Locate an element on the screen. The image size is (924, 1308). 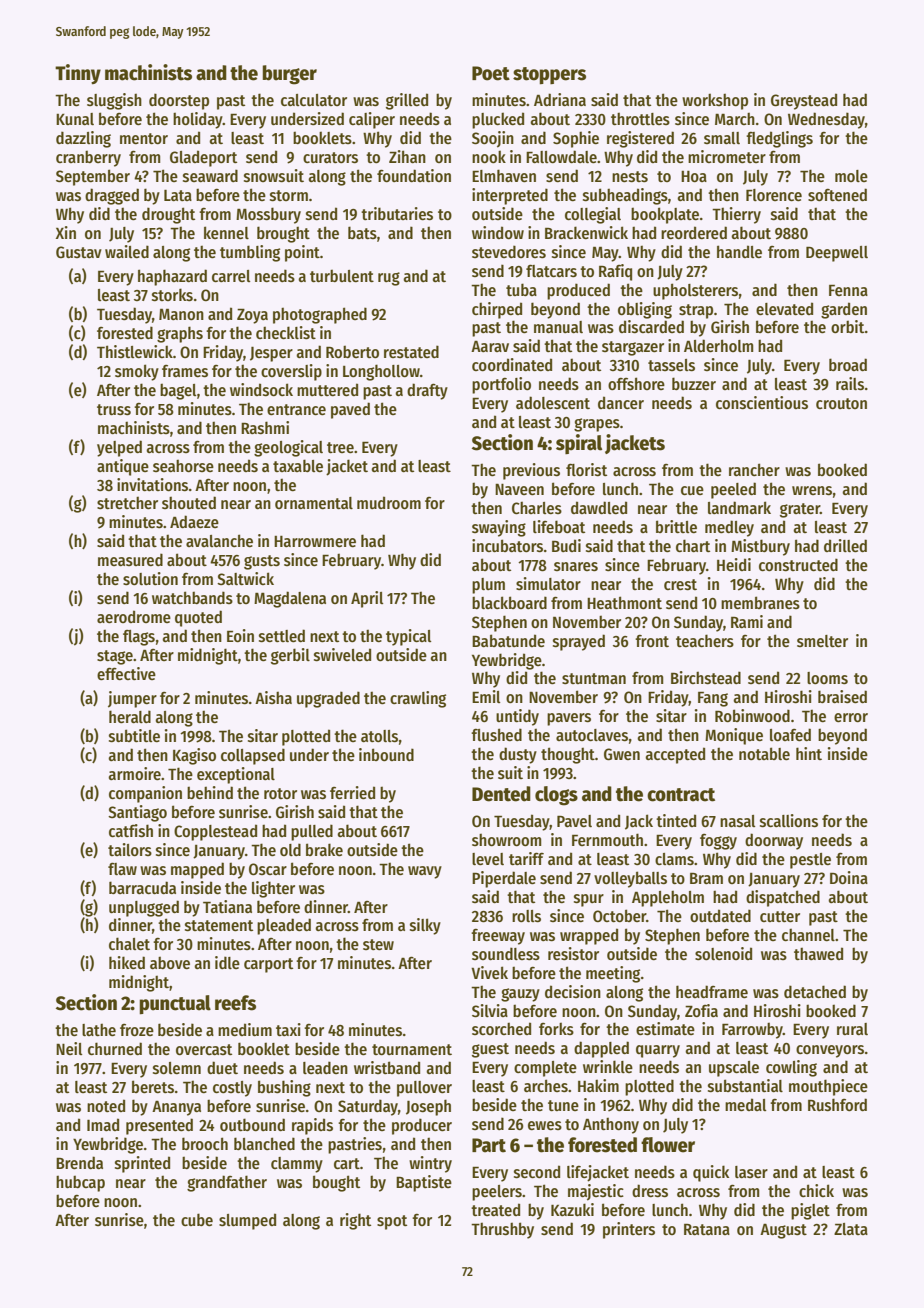
mole is located at coordinates (851, 176).
